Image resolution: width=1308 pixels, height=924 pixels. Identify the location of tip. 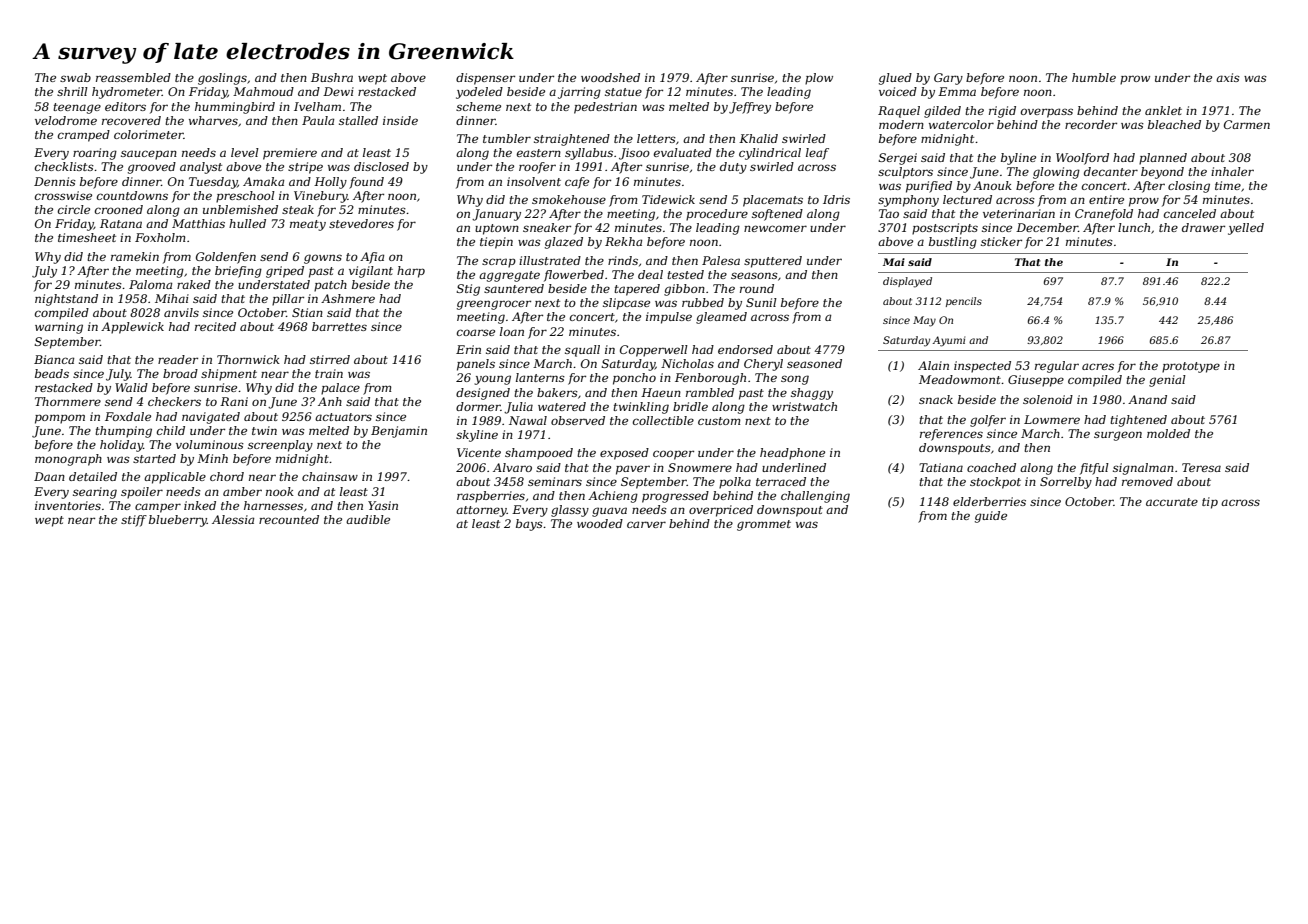
(1210, 503).
